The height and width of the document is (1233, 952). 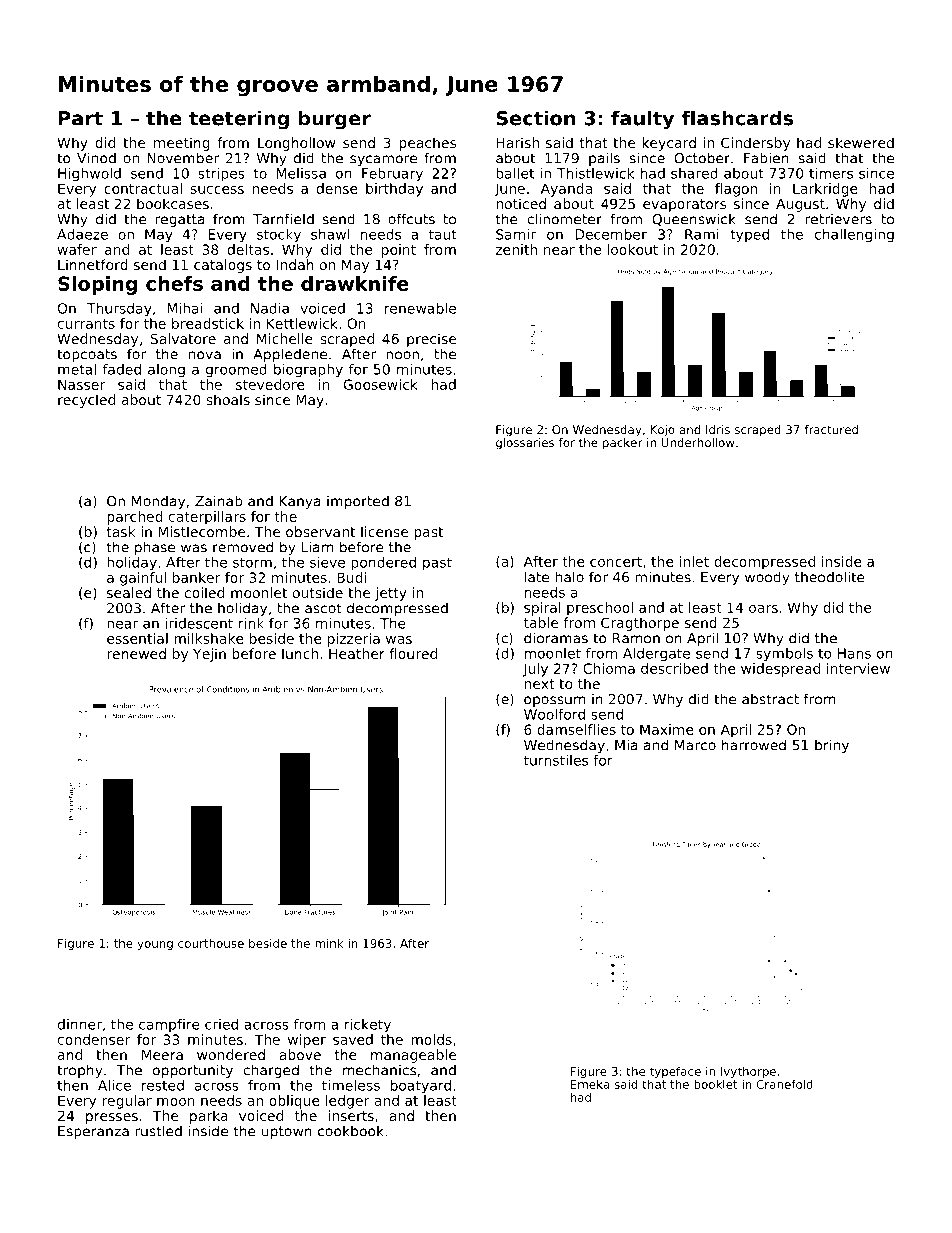 What do you see at coordinates (854, 653) in the document?
I see `Hans` at bounding box center [854, 653].
